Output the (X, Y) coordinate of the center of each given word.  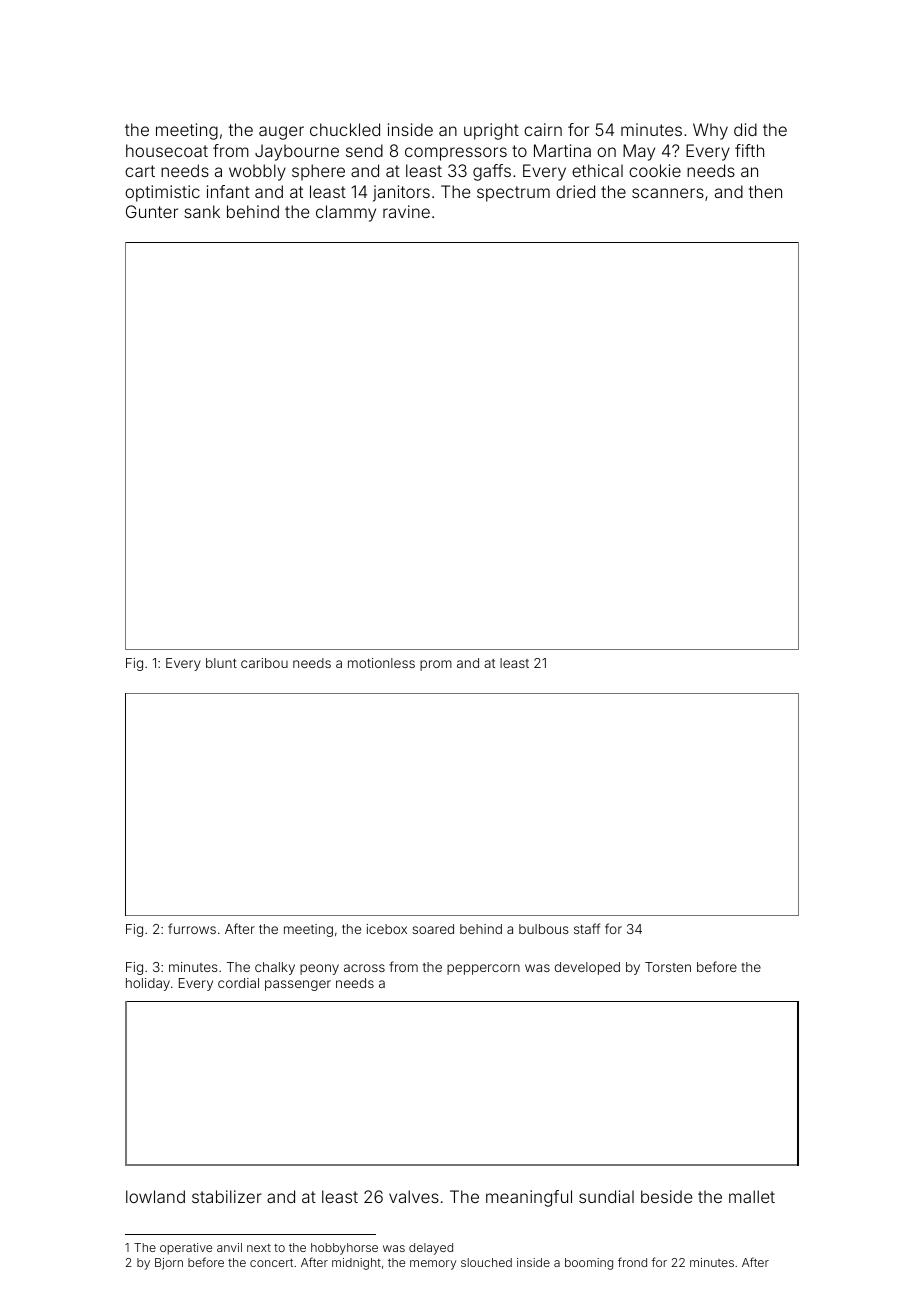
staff (587, 928)
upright (491, 131)
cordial (238, 983)
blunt (221, 663)
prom (436, 665)
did (745, 129)
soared (433, 929)
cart (140, 171)
